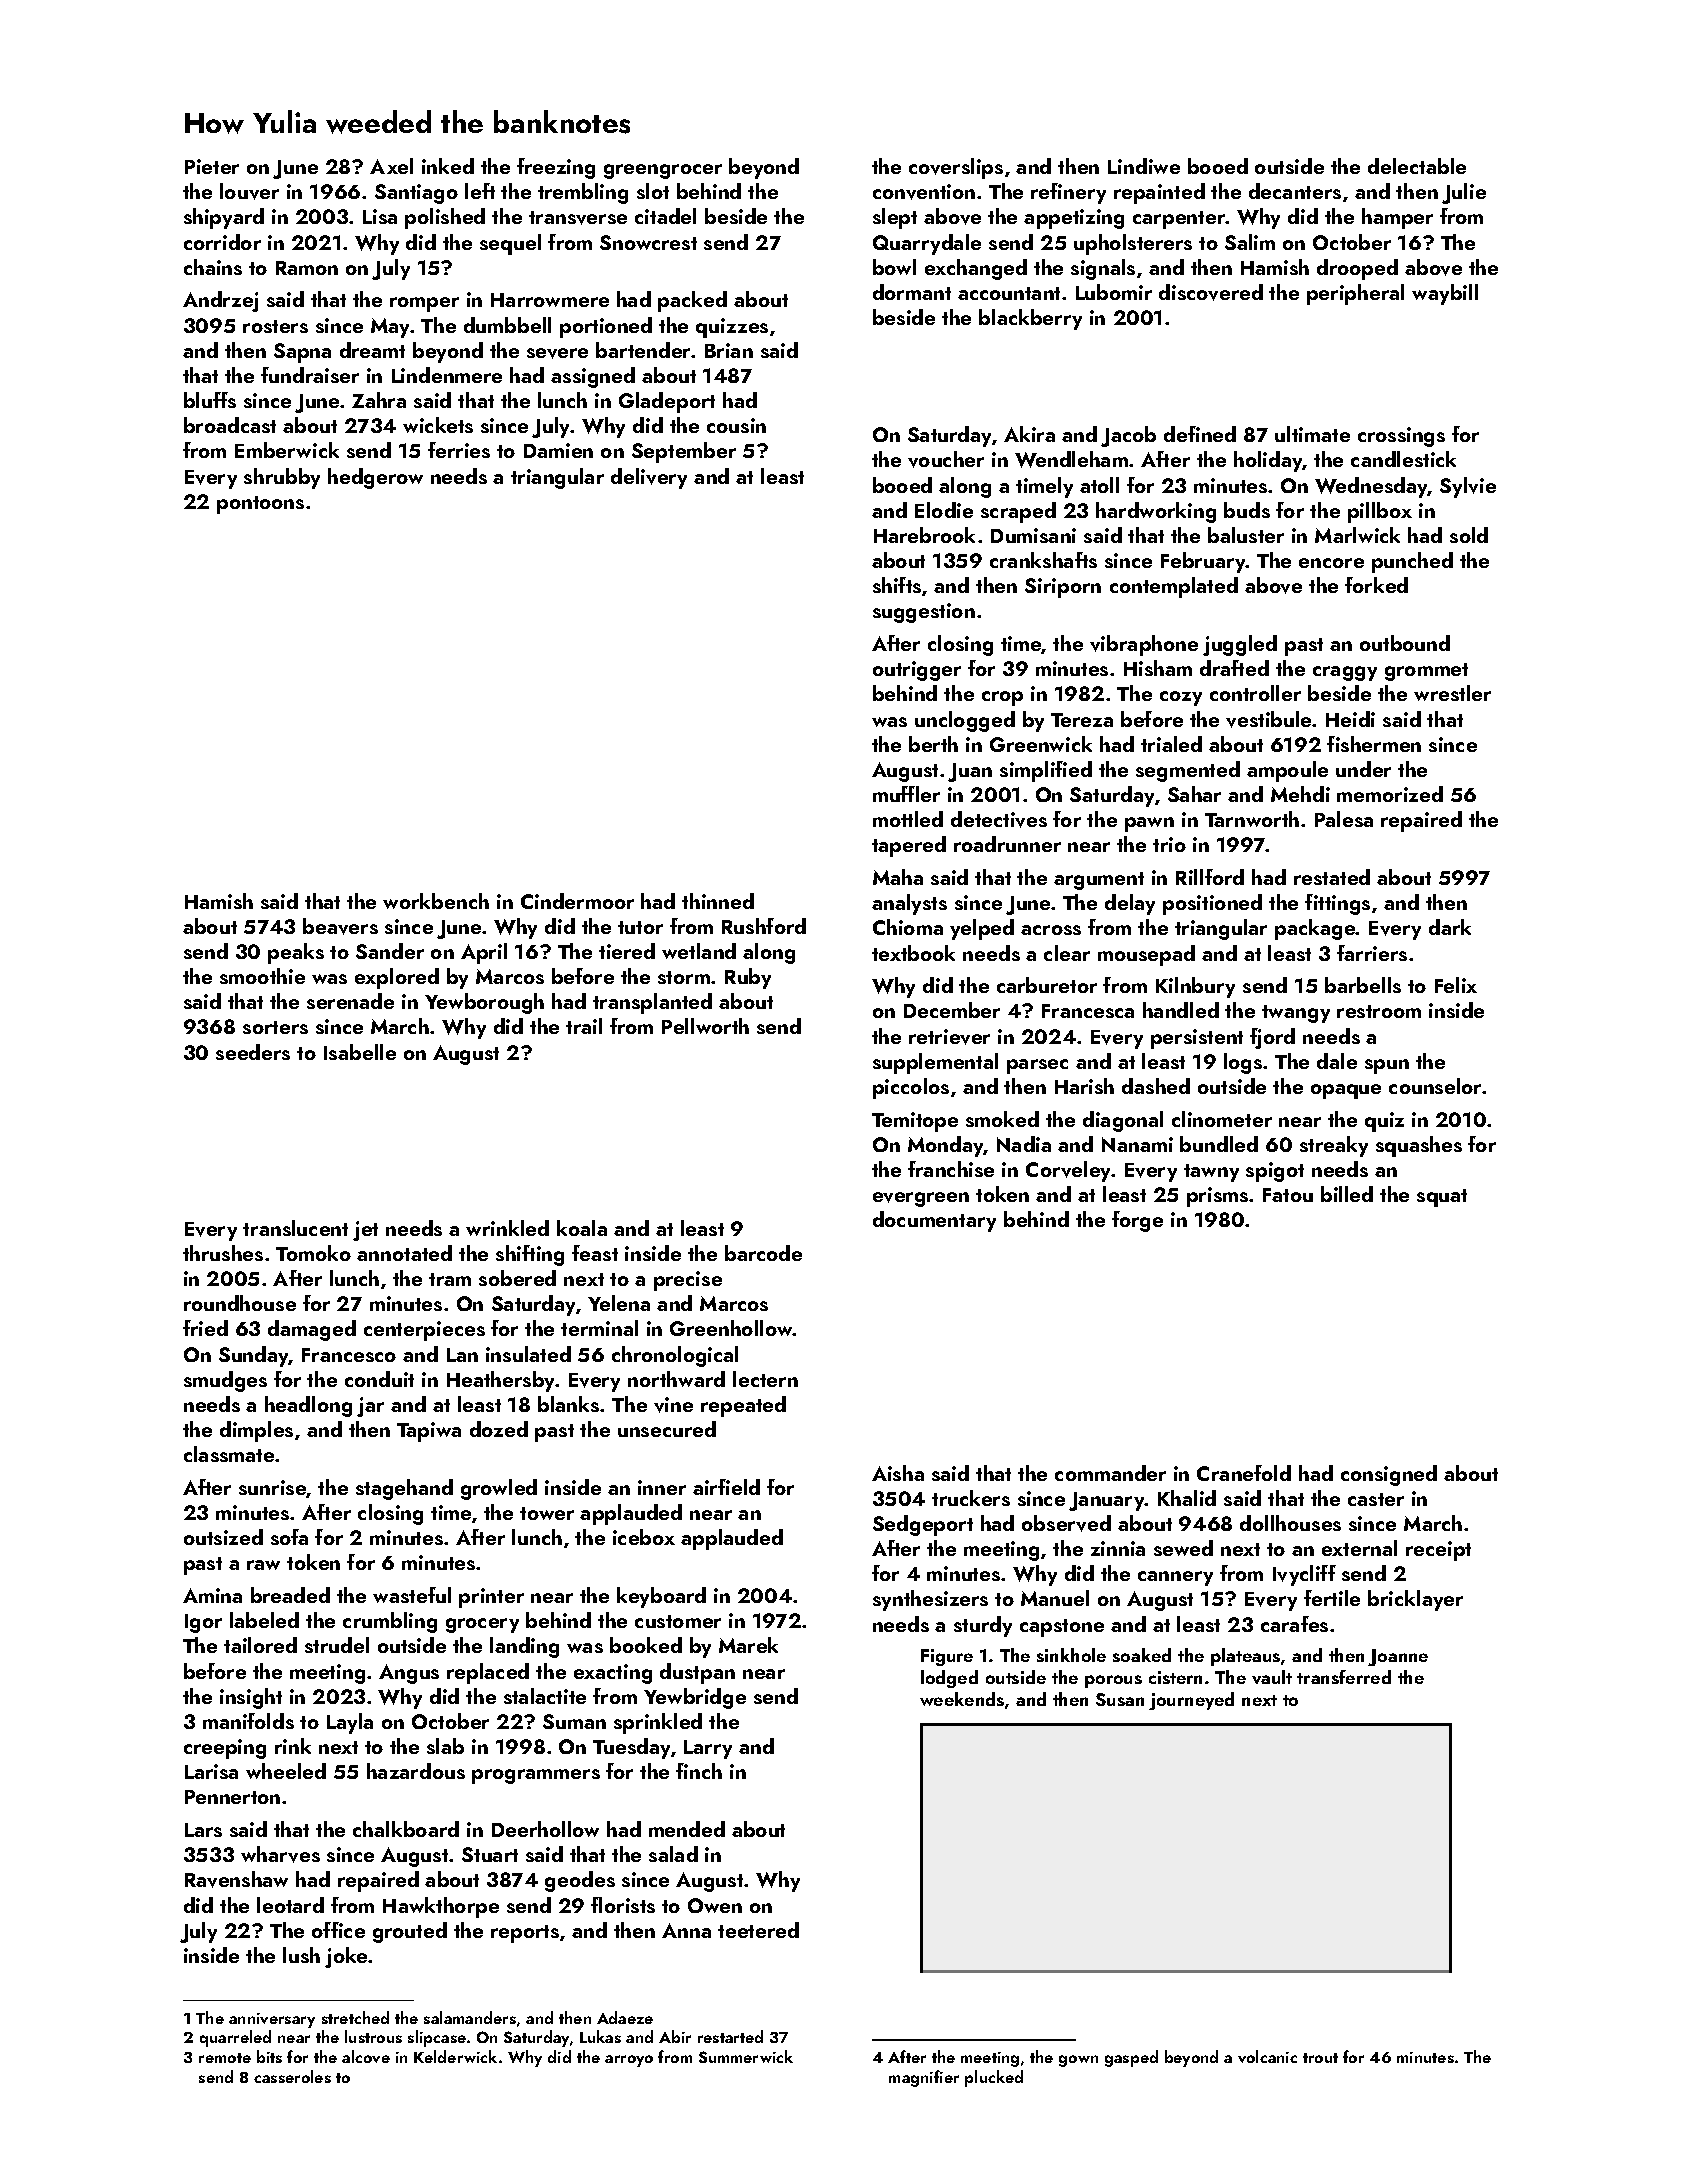  Describe the element at coordinates (1389, 1475) in the image. I see `consigned` at that location.
